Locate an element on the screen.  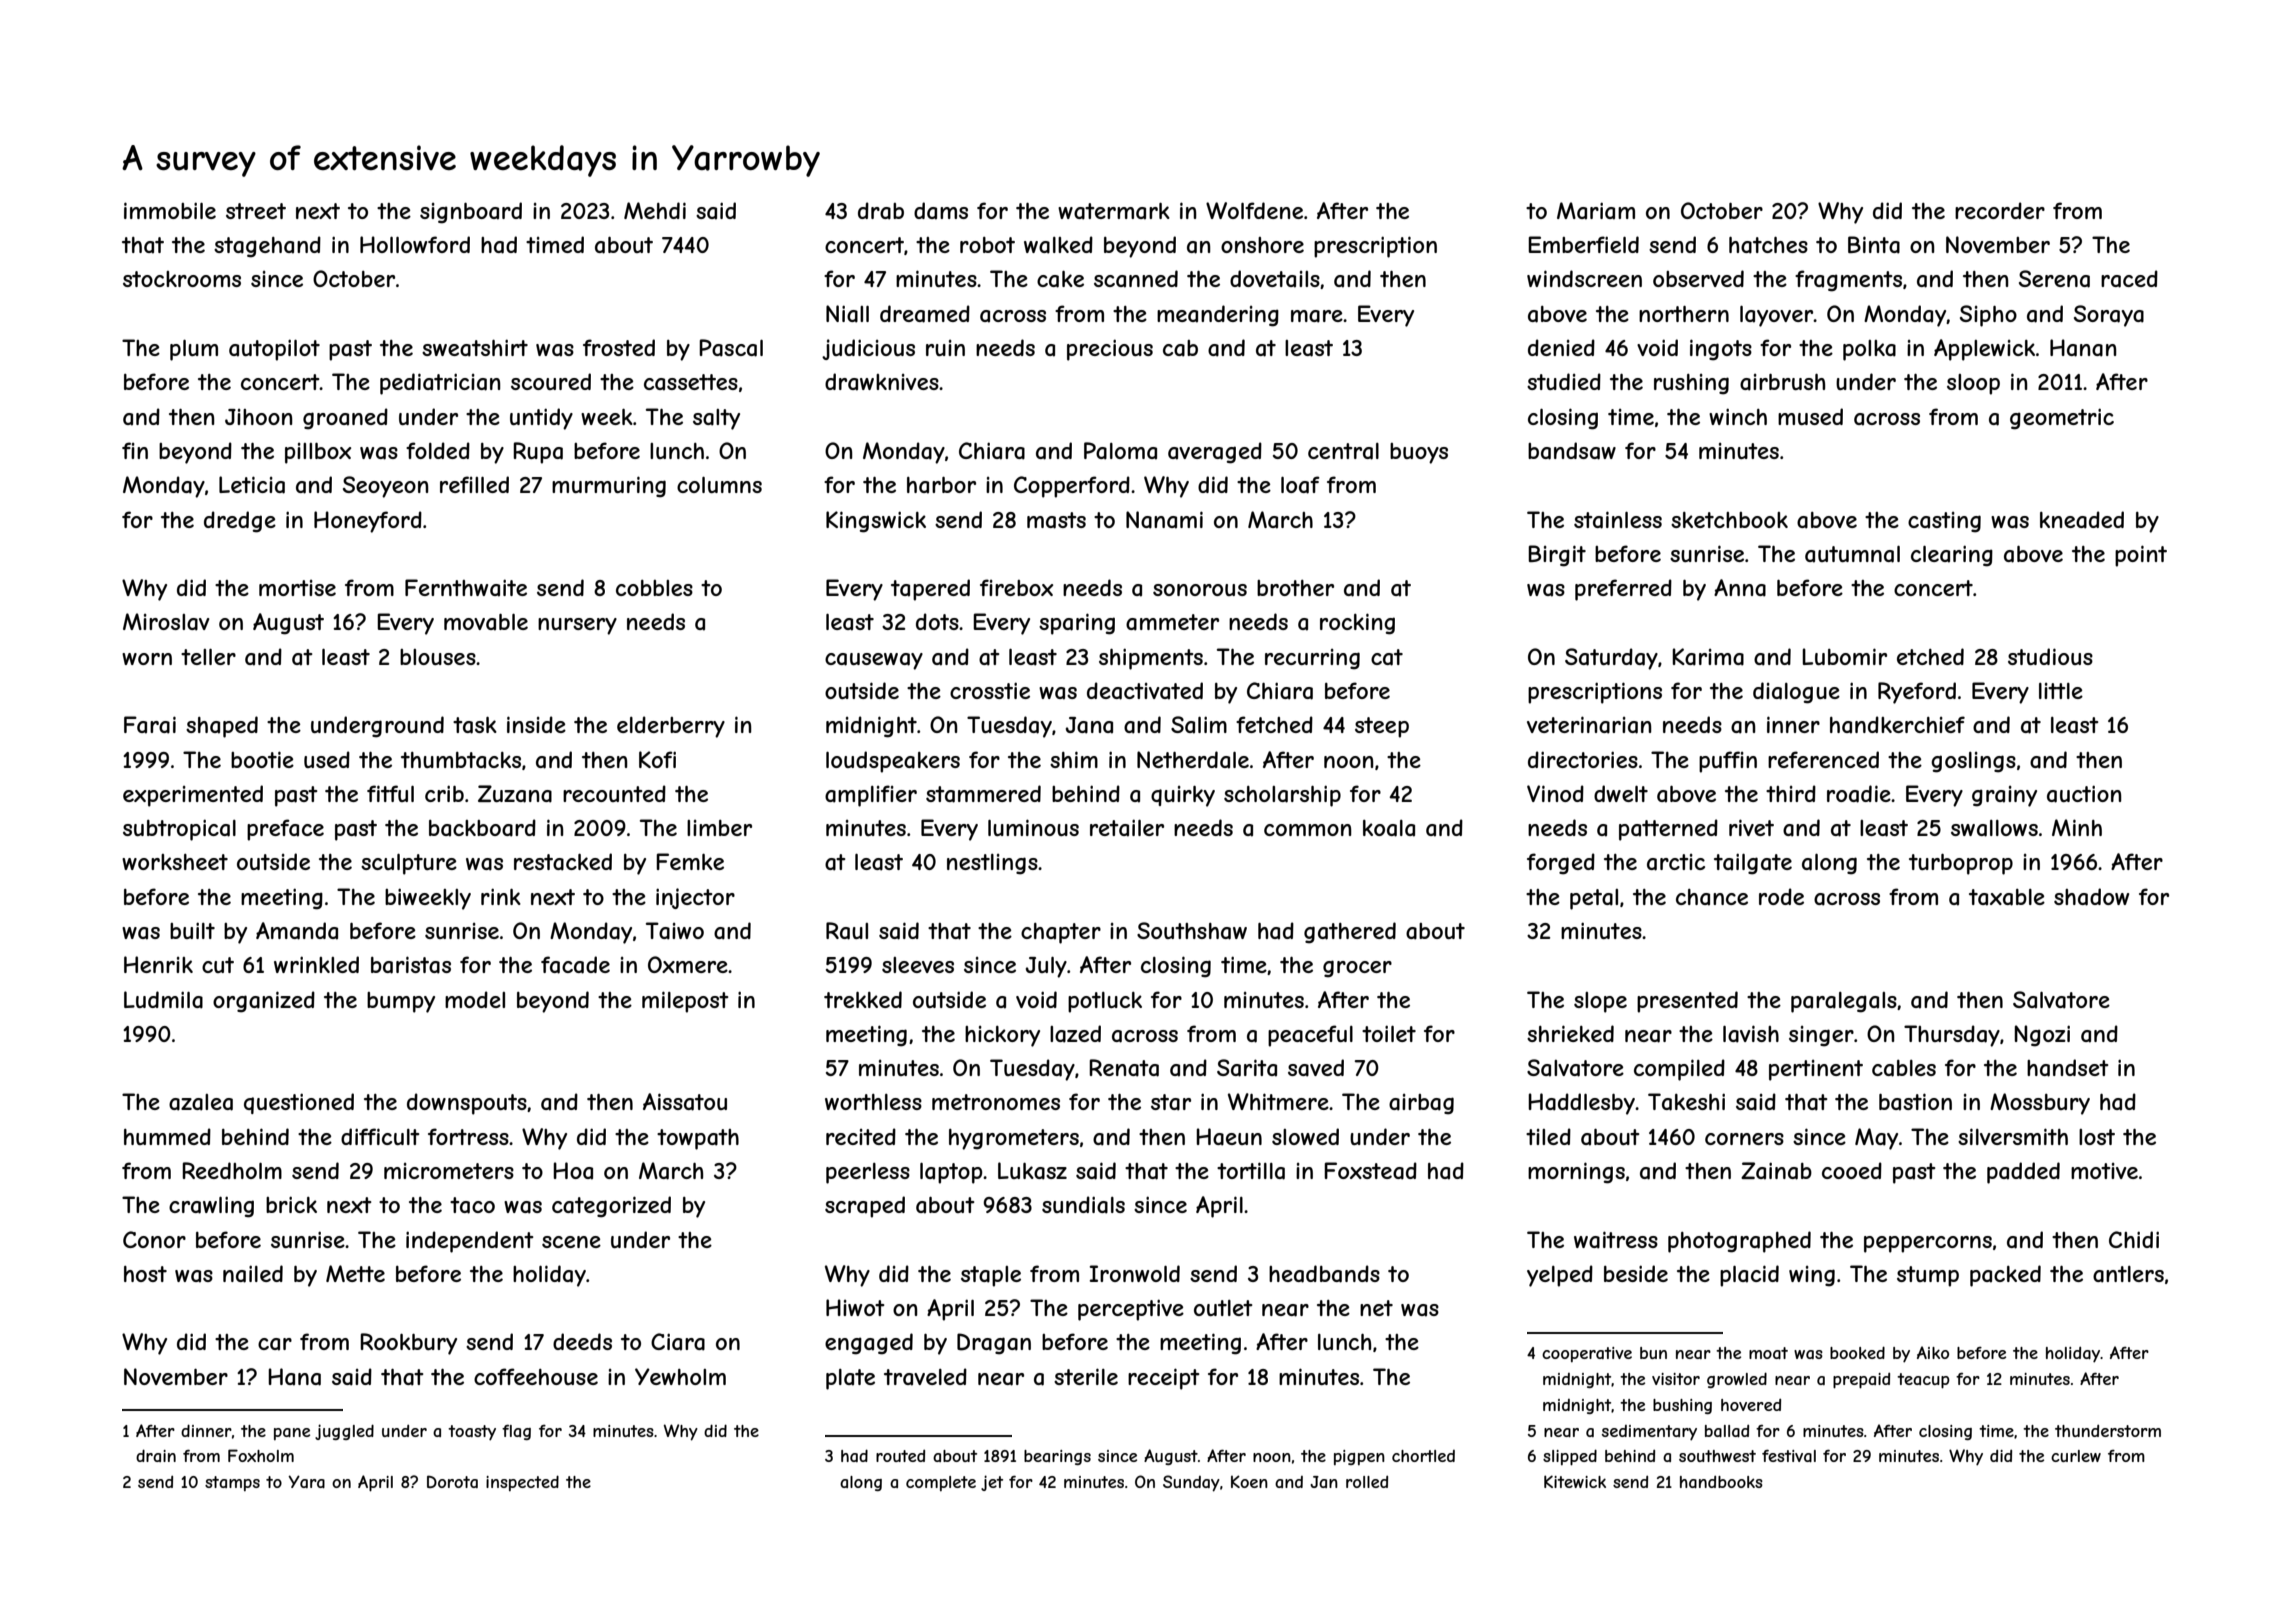
inspected is located at coordinates (522, 1483).
